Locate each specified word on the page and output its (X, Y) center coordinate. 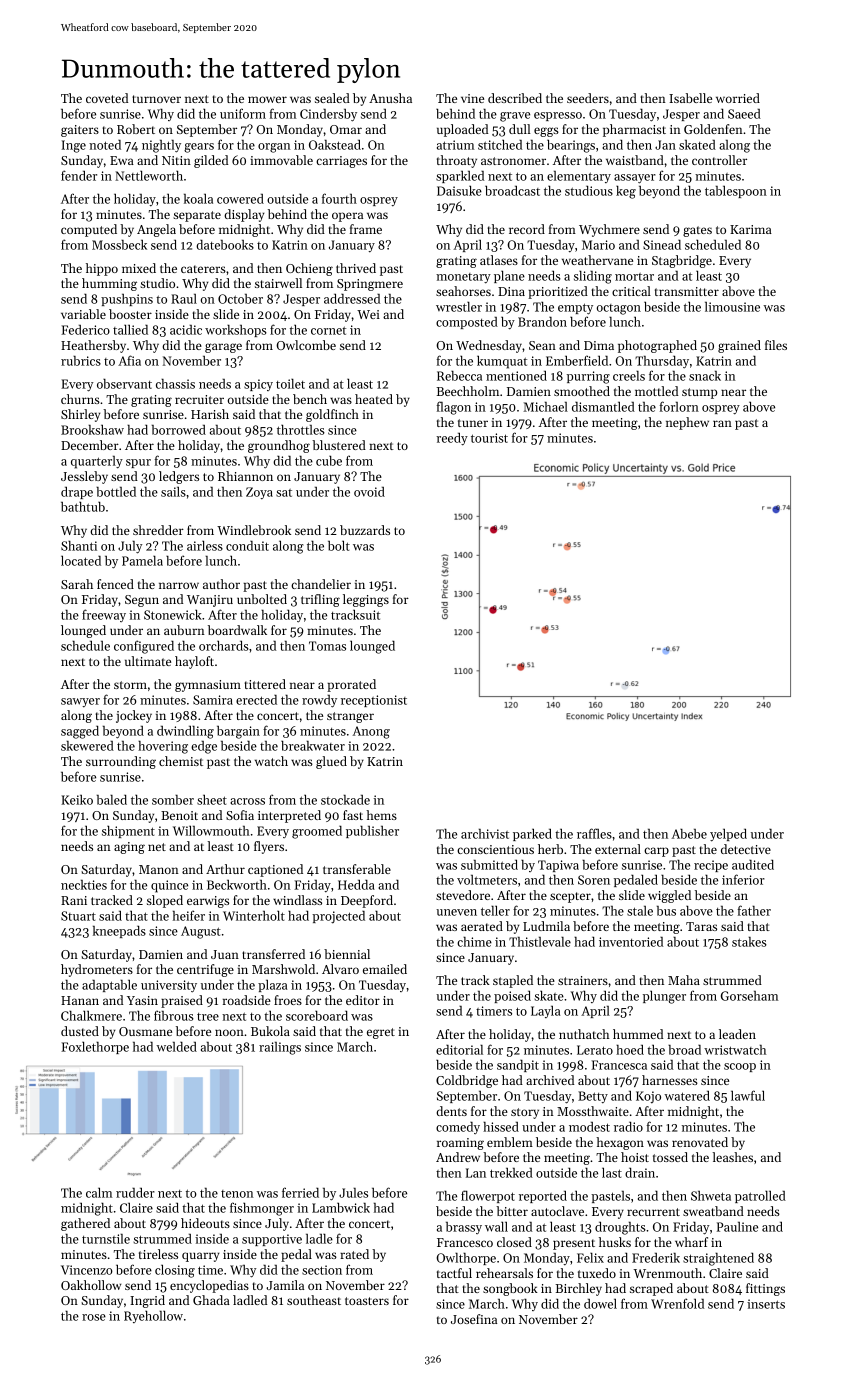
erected (256, 699)
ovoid (369, 492)
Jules (353, 1192)
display (244, 215)
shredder (158, 530)
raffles (594, 833)
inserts (766, 1304)
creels (629, 375)
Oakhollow (91, 1285)
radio (628, 1126)
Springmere (370, 285)
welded (176, 1046)
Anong (371, 732)
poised (512, 996)
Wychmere (609, 230)
